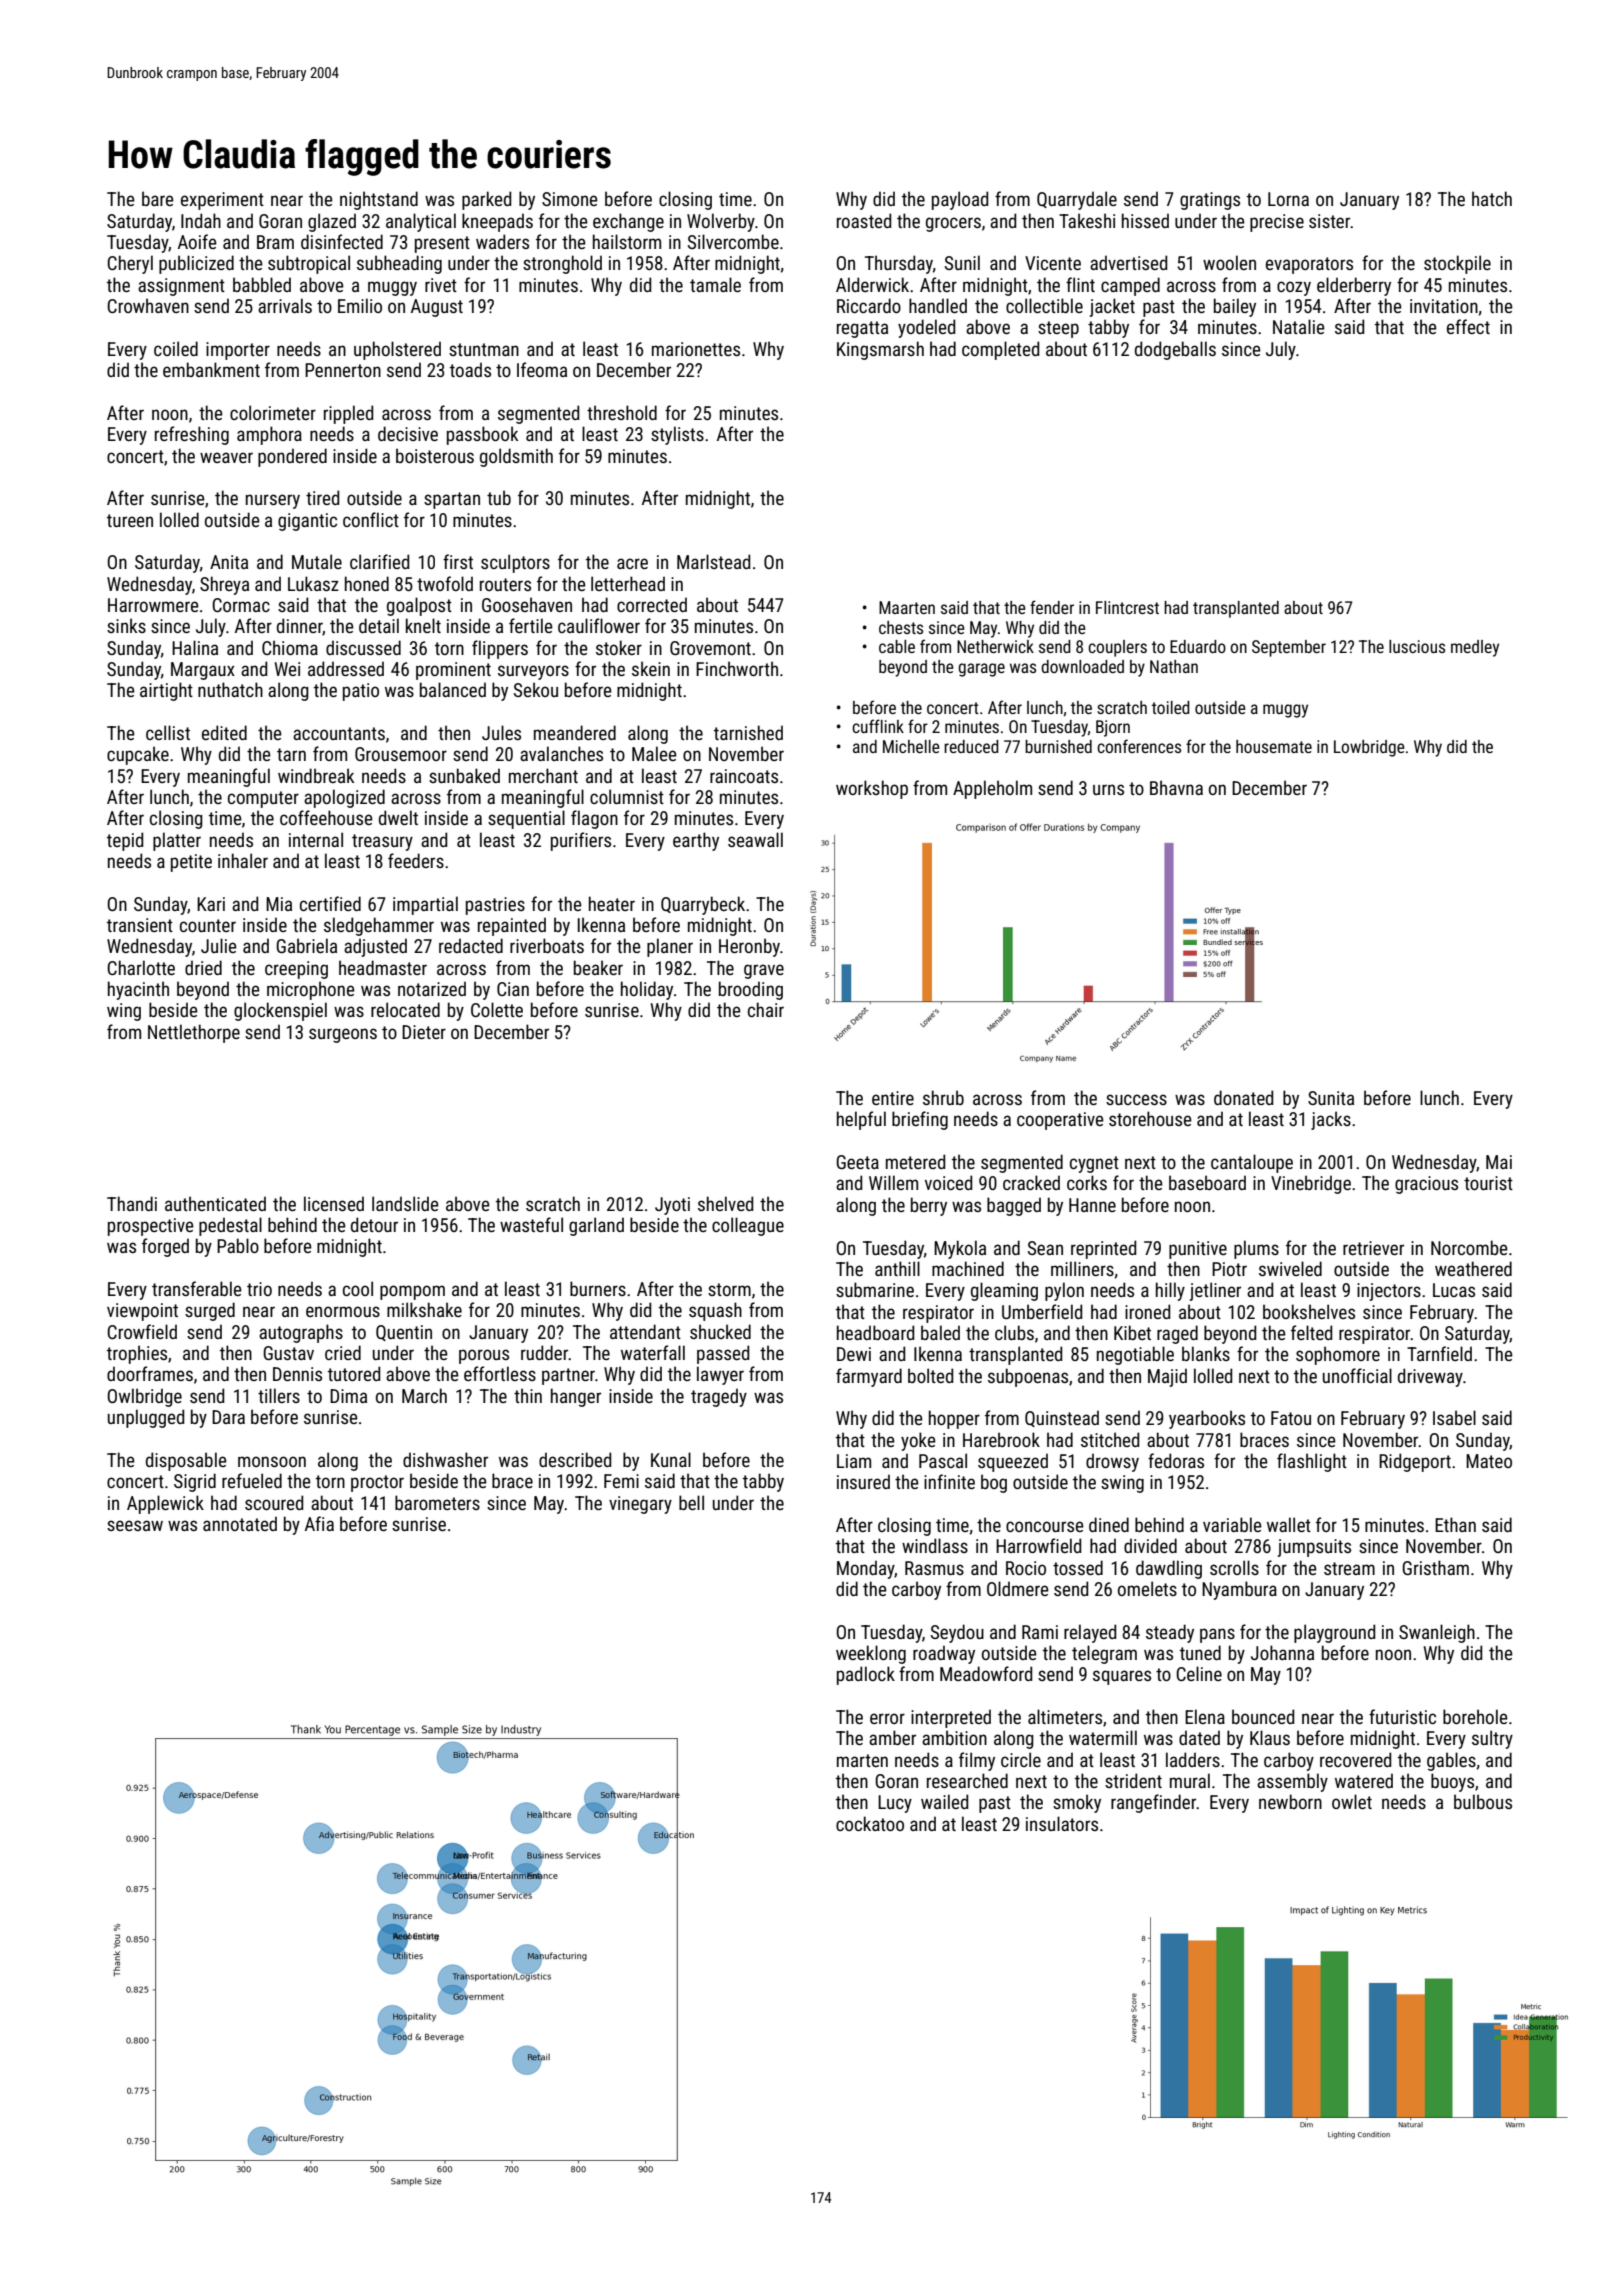  Describe the element at coordinates (632, 563) in the screenshot. I see `acre` at that location.
